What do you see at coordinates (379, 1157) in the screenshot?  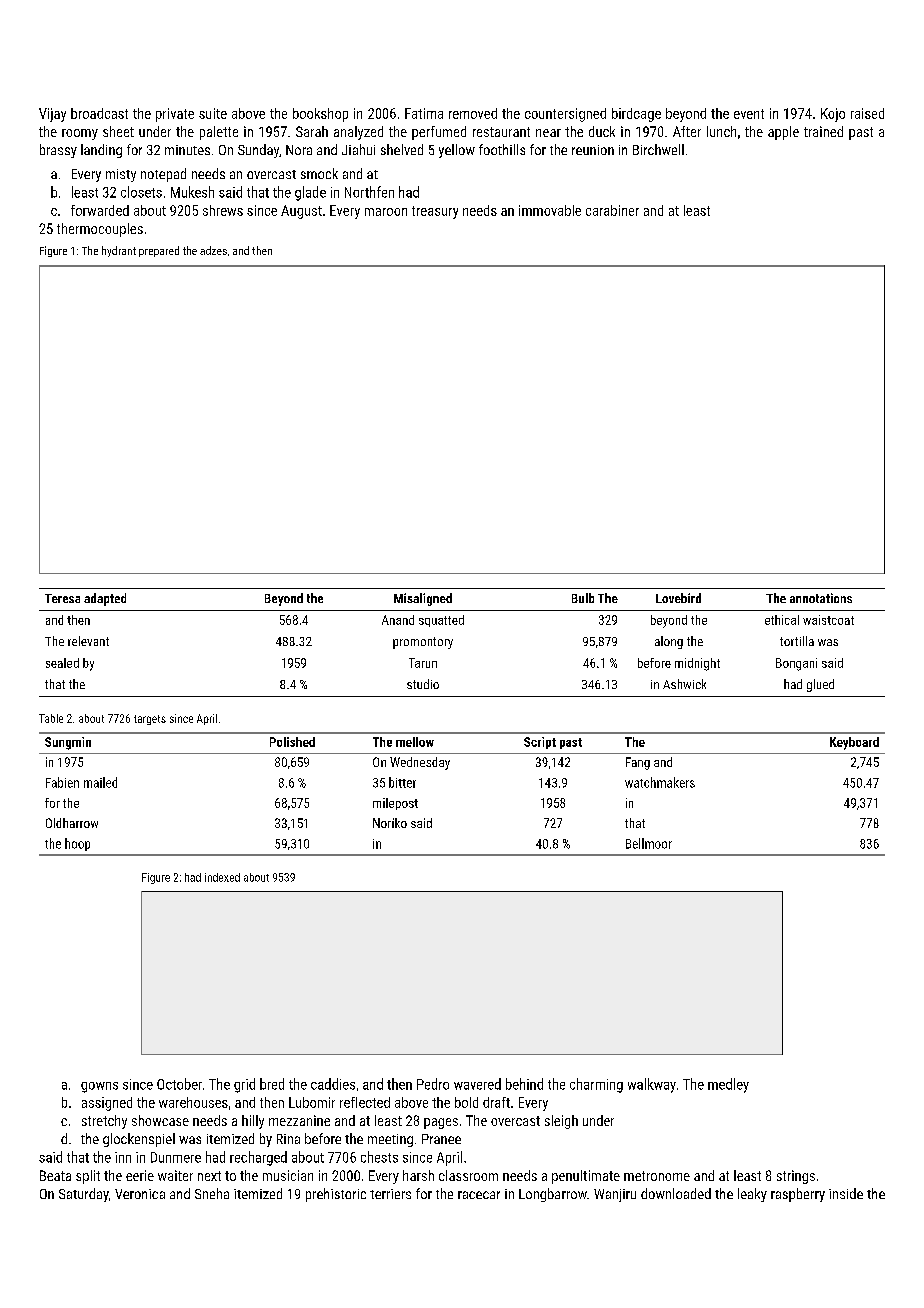 I see `chests` at bounding box center [379, 1157].
